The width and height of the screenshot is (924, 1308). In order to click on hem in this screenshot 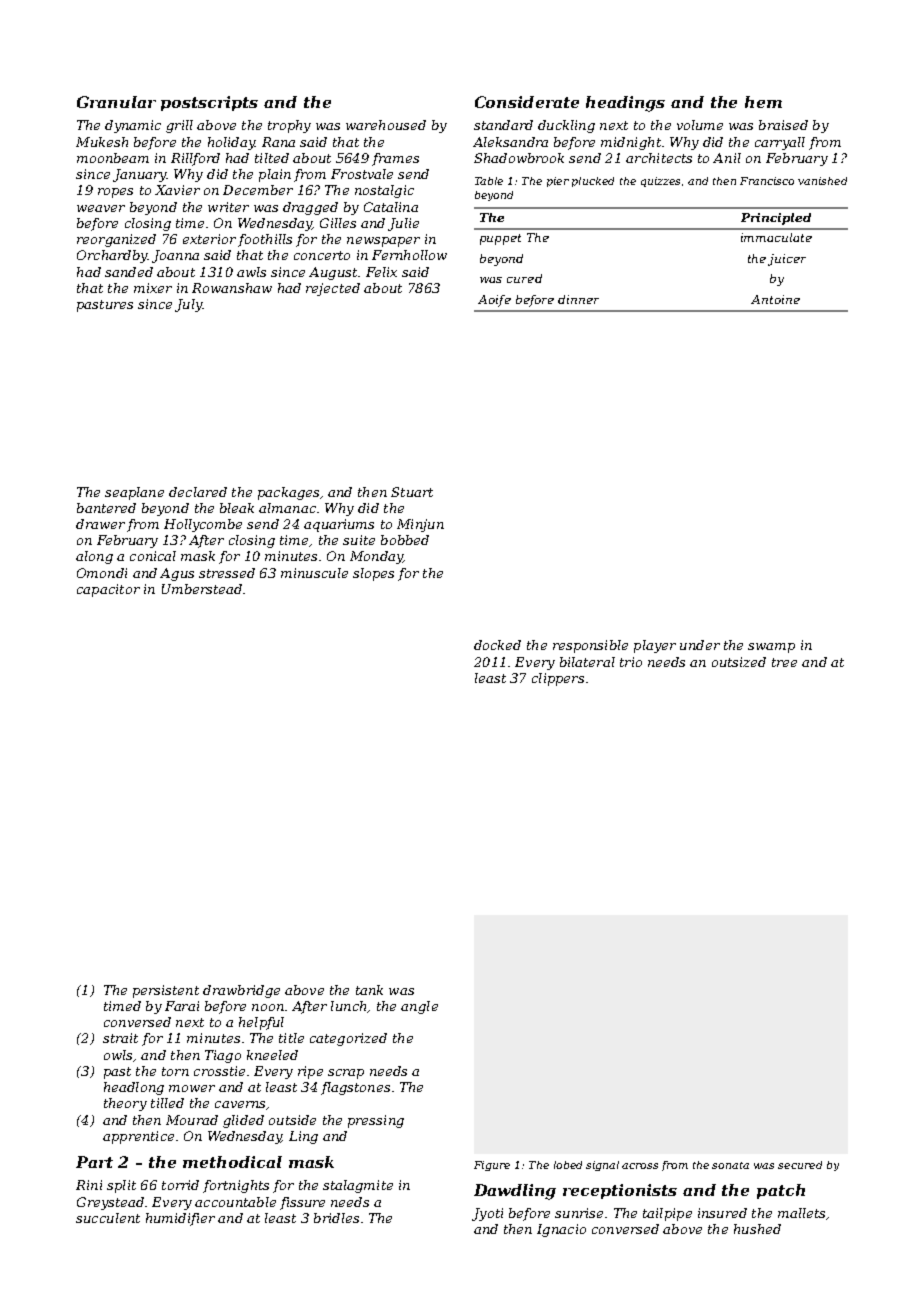, I will do `click(763, 102)`.
